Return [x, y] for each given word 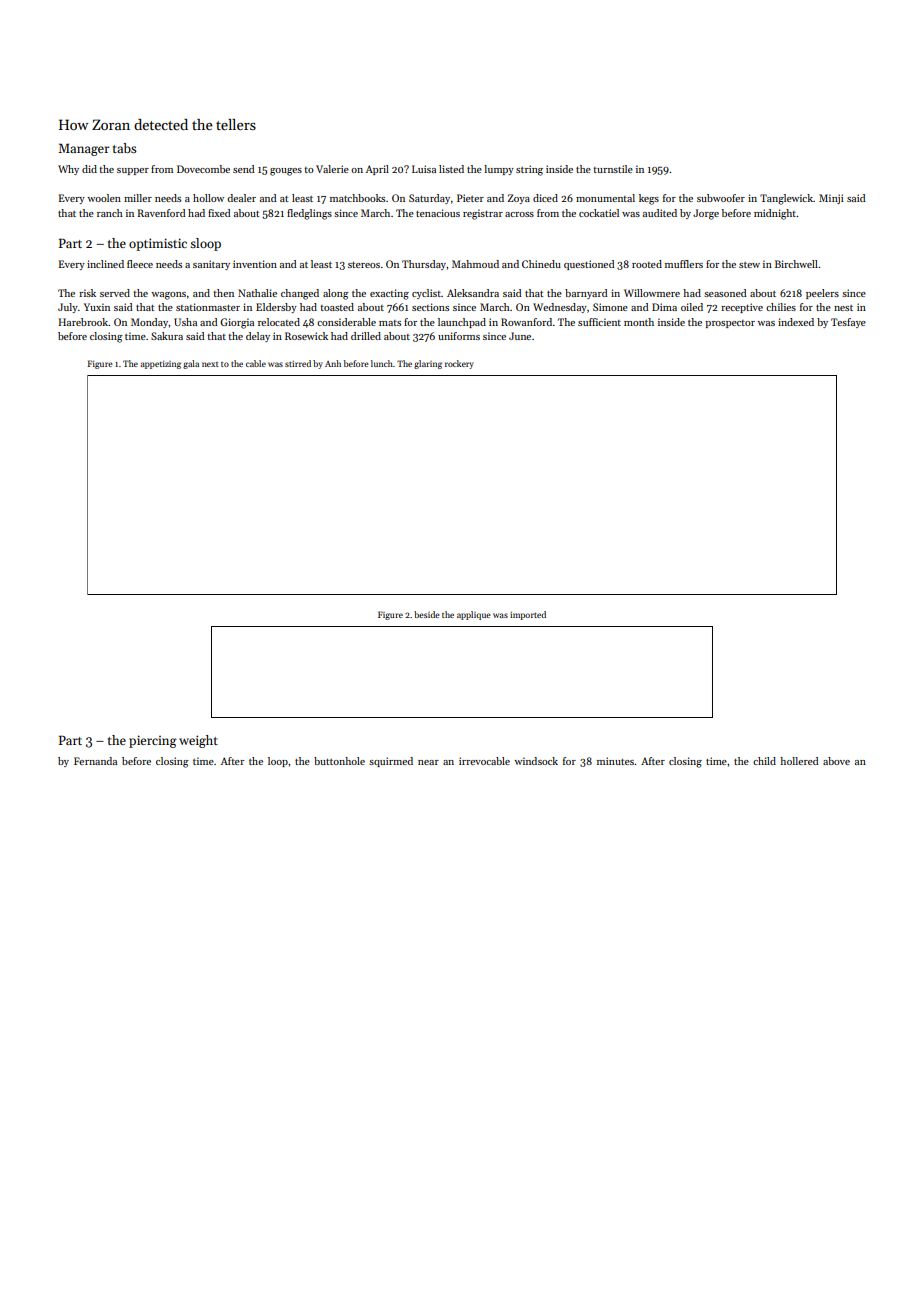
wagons [168, 296]
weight [198, 741]
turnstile [613, 169]
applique [474, 615]
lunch [382, 363]
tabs [124, 148]
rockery [459, 364]
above [836, 761]
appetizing [161, 365]
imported [528, 615]
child [764, 761]
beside [427, 614]
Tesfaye [848, 323]
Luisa [424, 169]
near [428, 762]
